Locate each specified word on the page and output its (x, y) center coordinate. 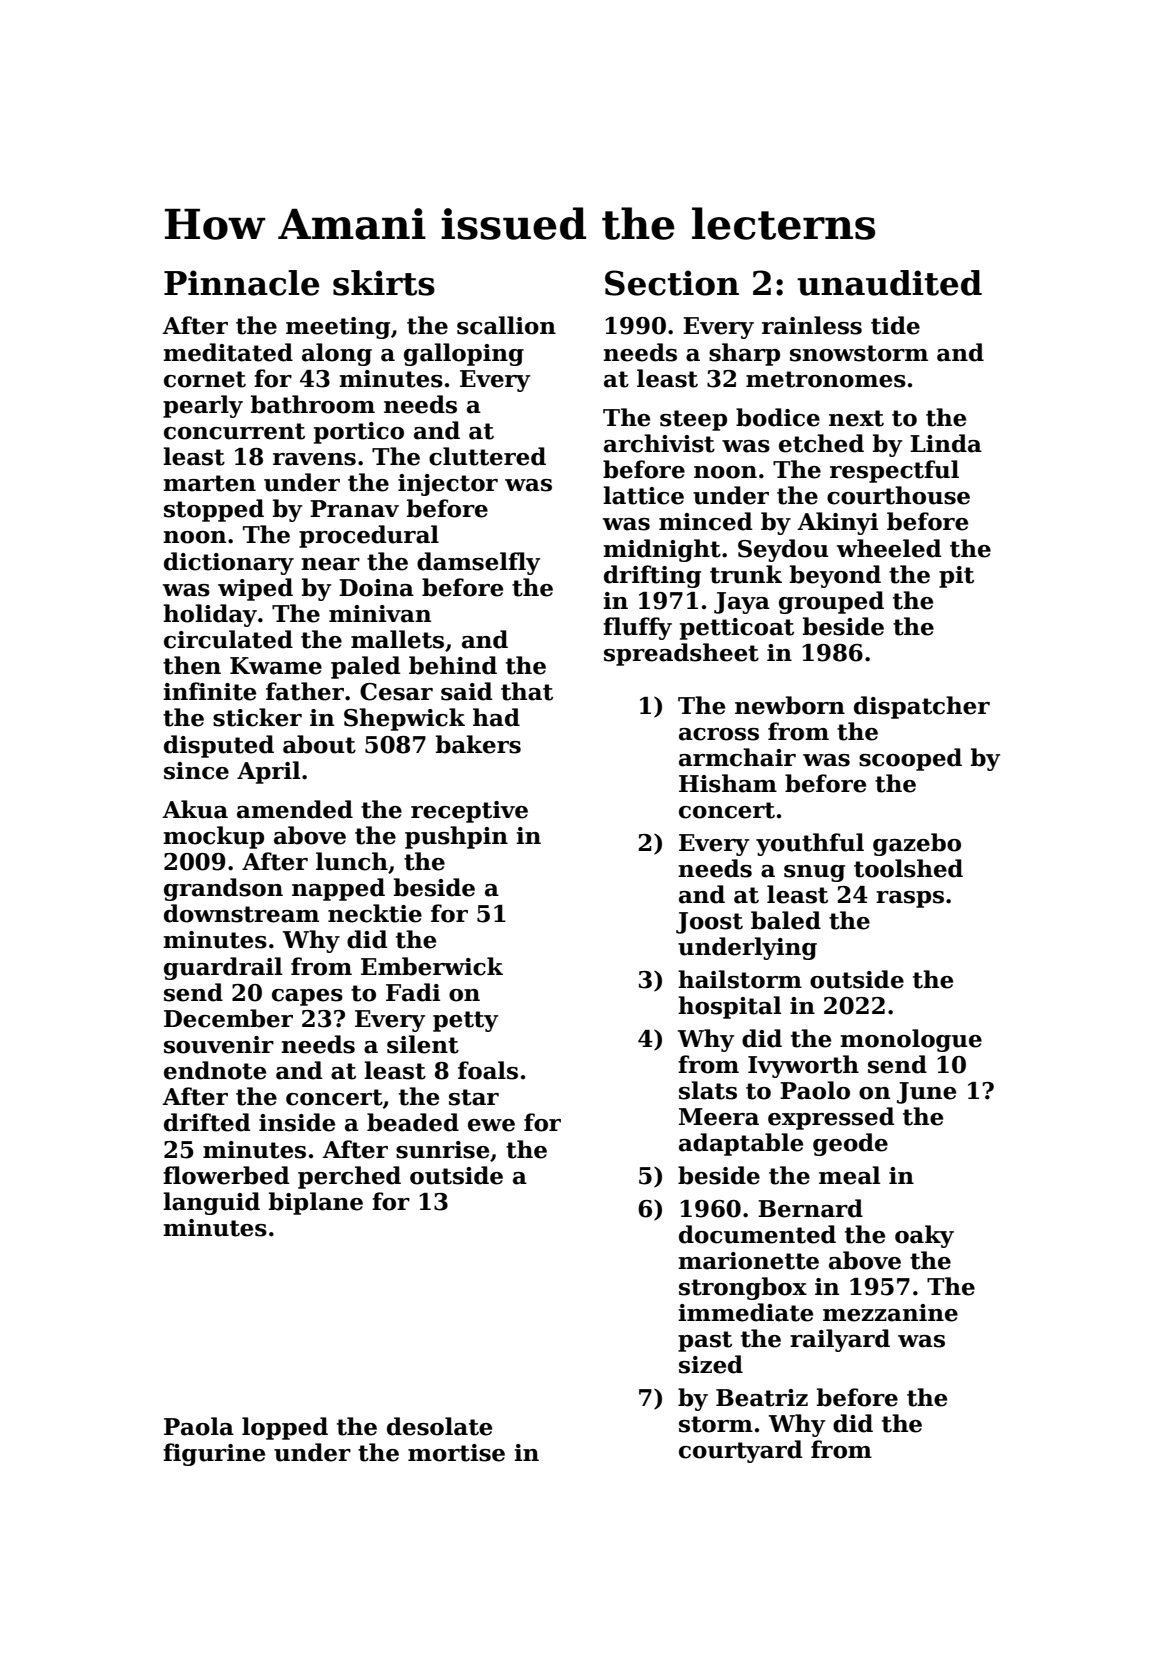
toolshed (908, 868)
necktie (375, 913)
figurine (214, 1454)
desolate (439, 1426)
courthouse (898, 495)
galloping (464, 354)
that (527, 691)
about (319, 744)
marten (209, 483)
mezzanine (890, 1313)
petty (465, 1021)
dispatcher (922, 707)
